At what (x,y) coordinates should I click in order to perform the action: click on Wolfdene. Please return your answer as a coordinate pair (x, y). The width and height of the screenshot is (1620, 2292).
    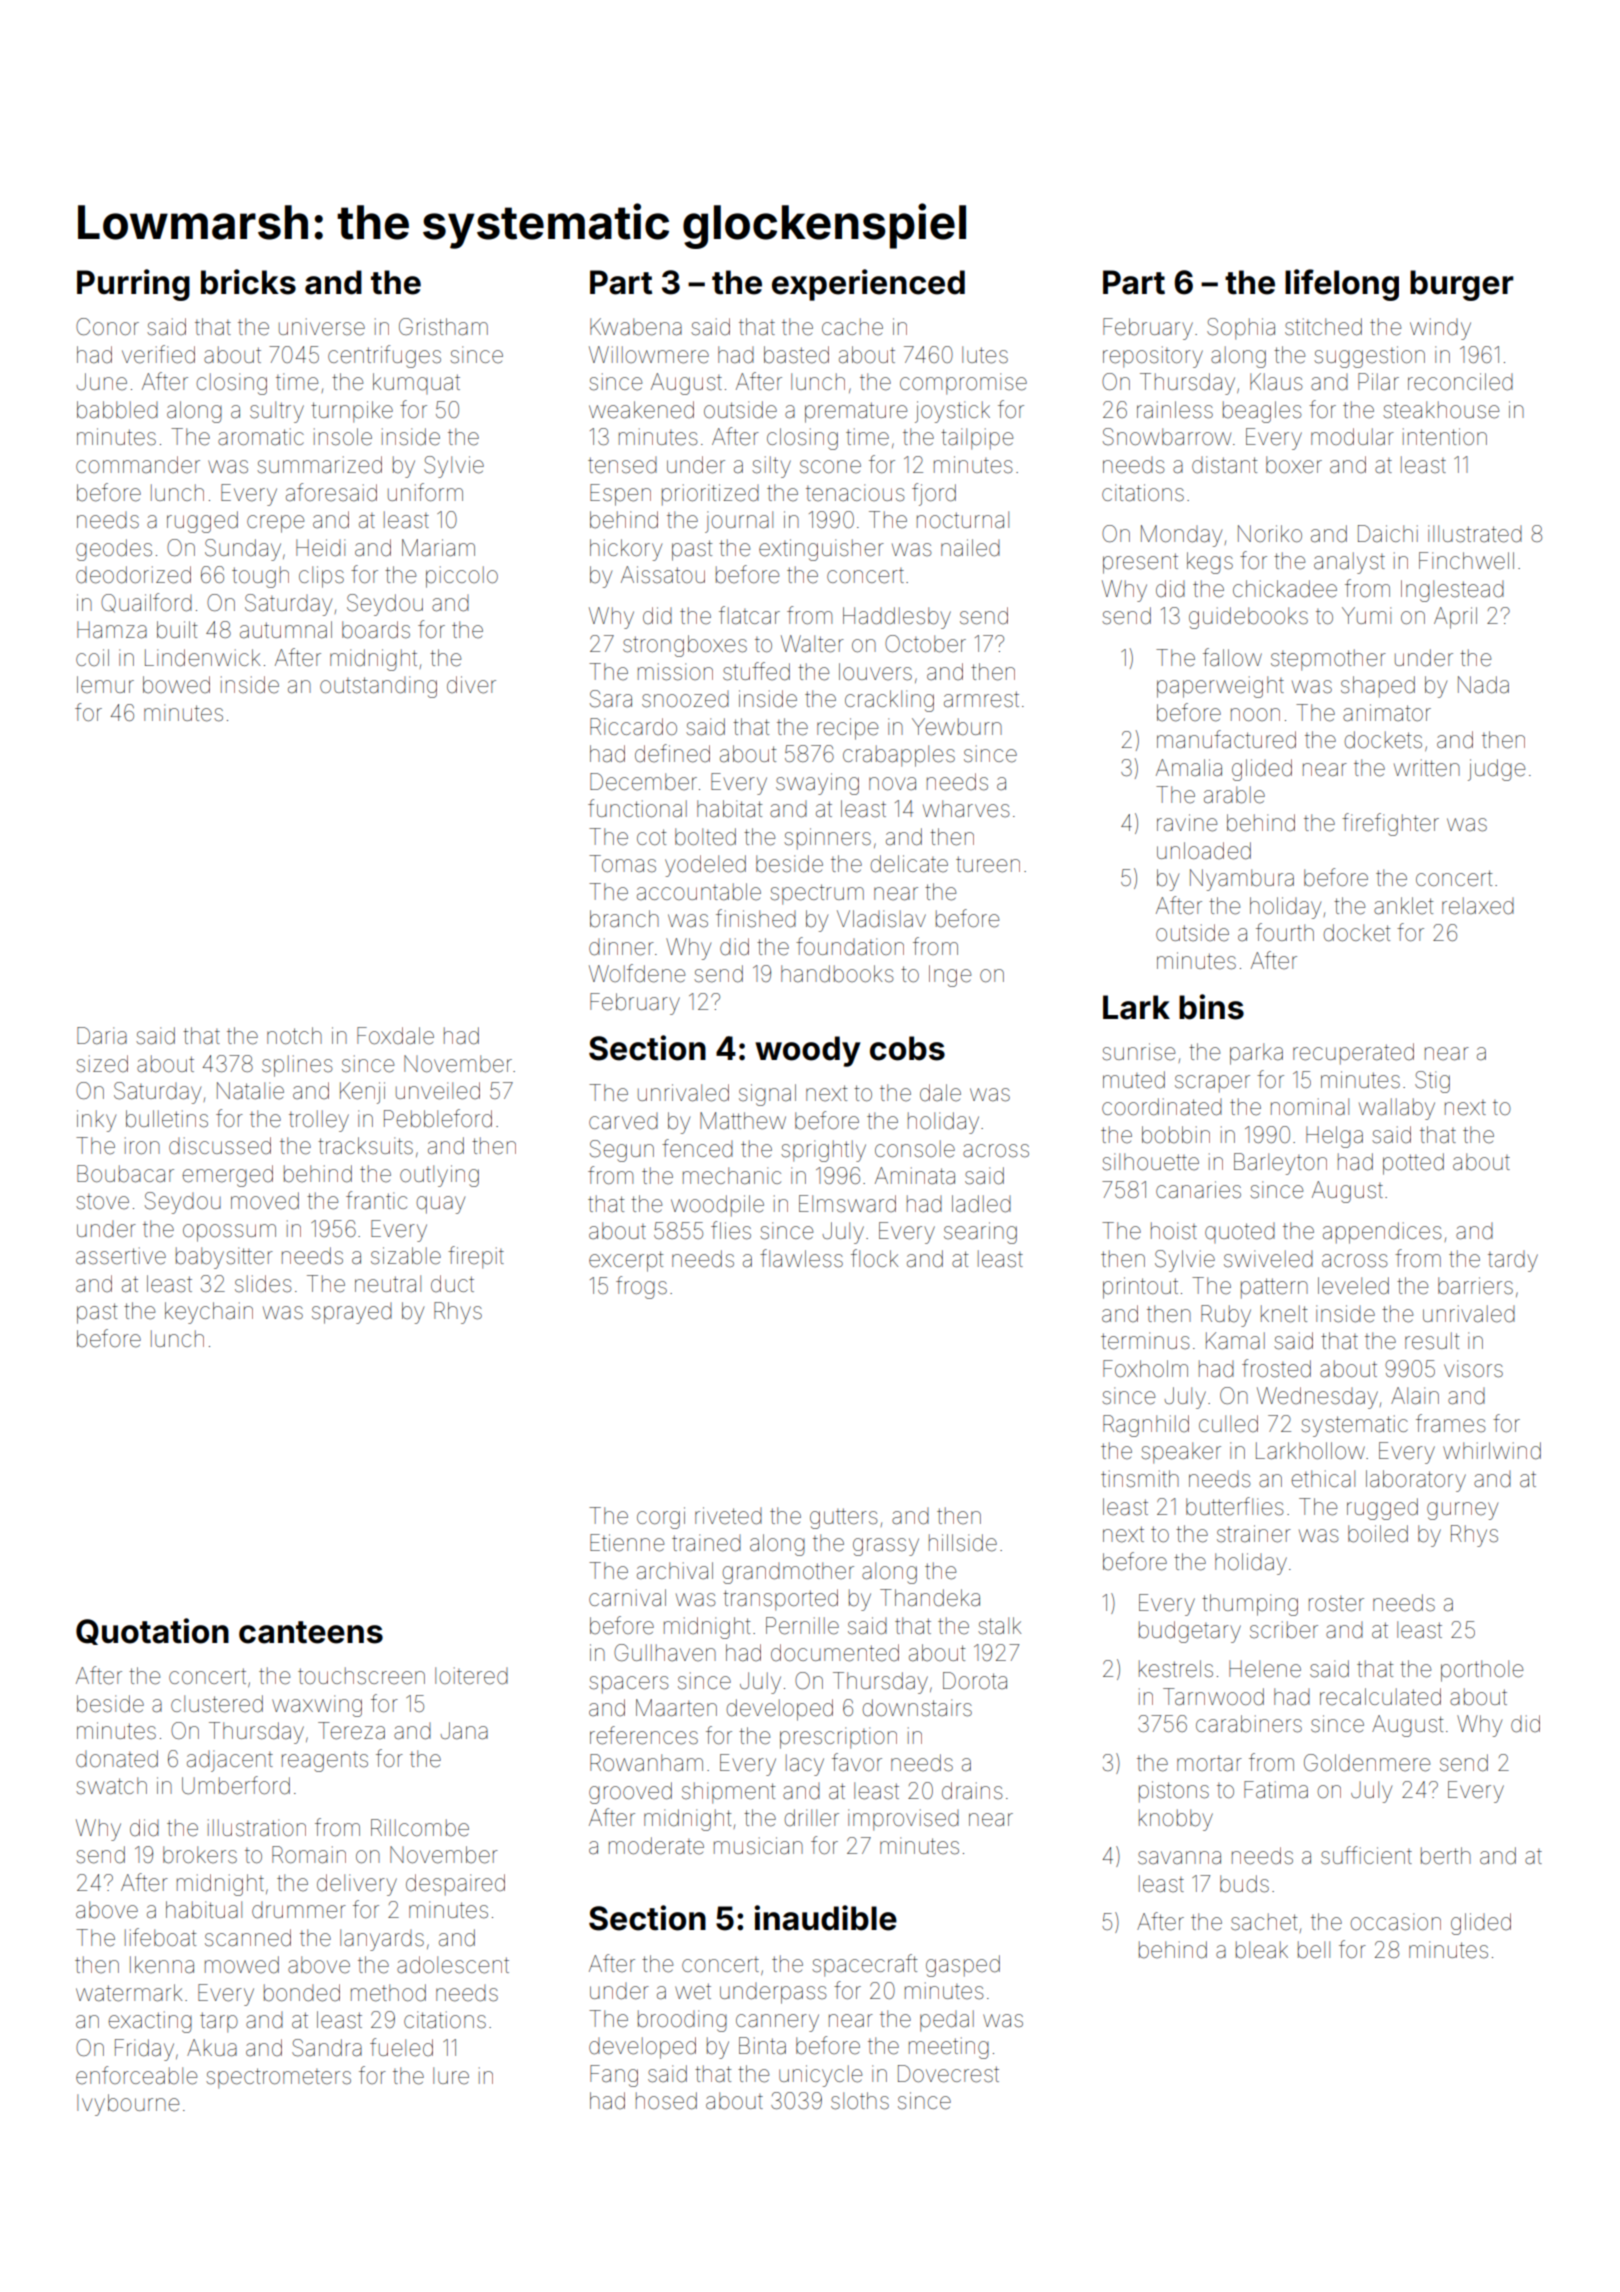
    Looking at the image, I should click on (637, 973).
